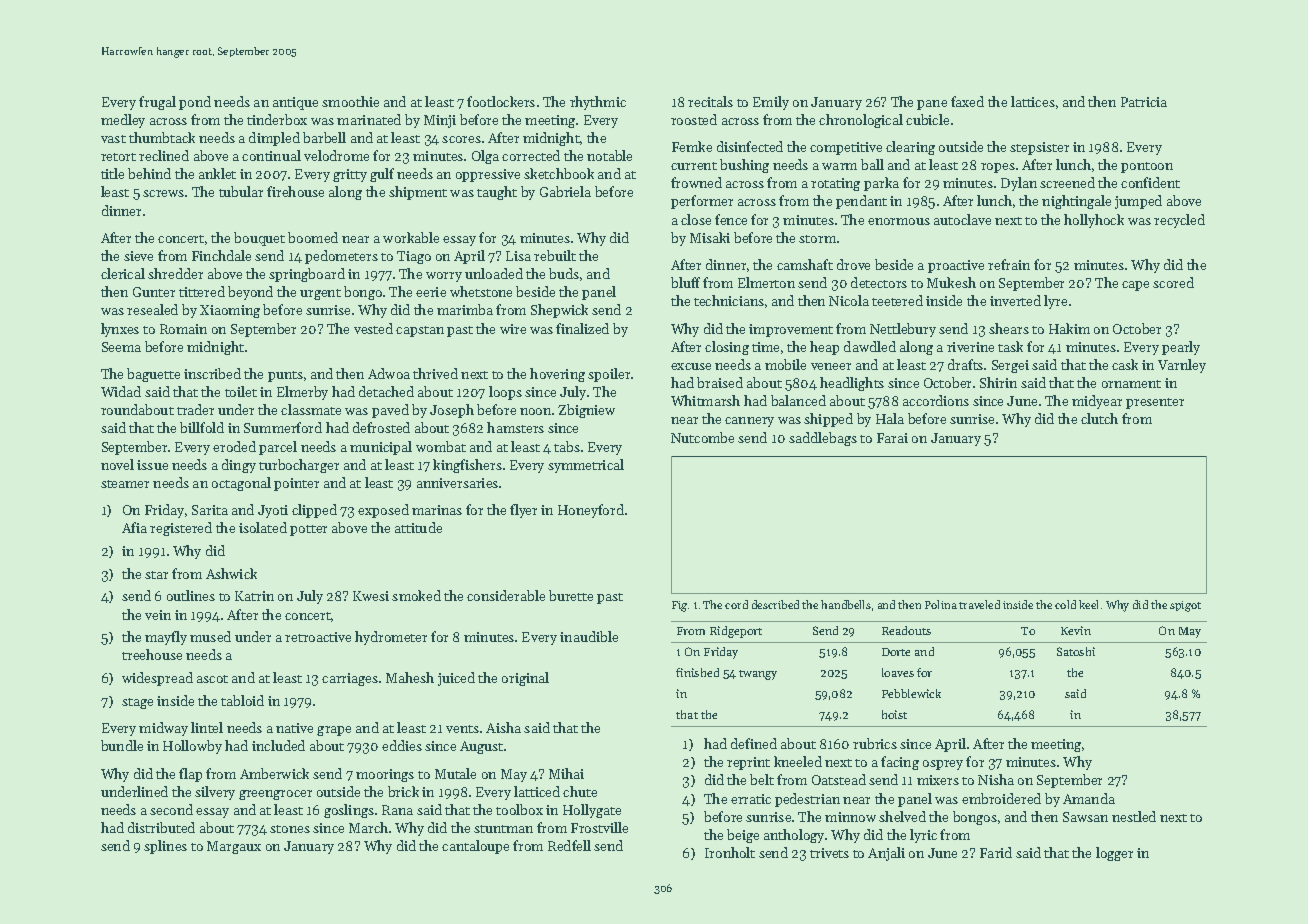 This image has height=924, width=1308. I want to click on keel, so click(1088, 604).
